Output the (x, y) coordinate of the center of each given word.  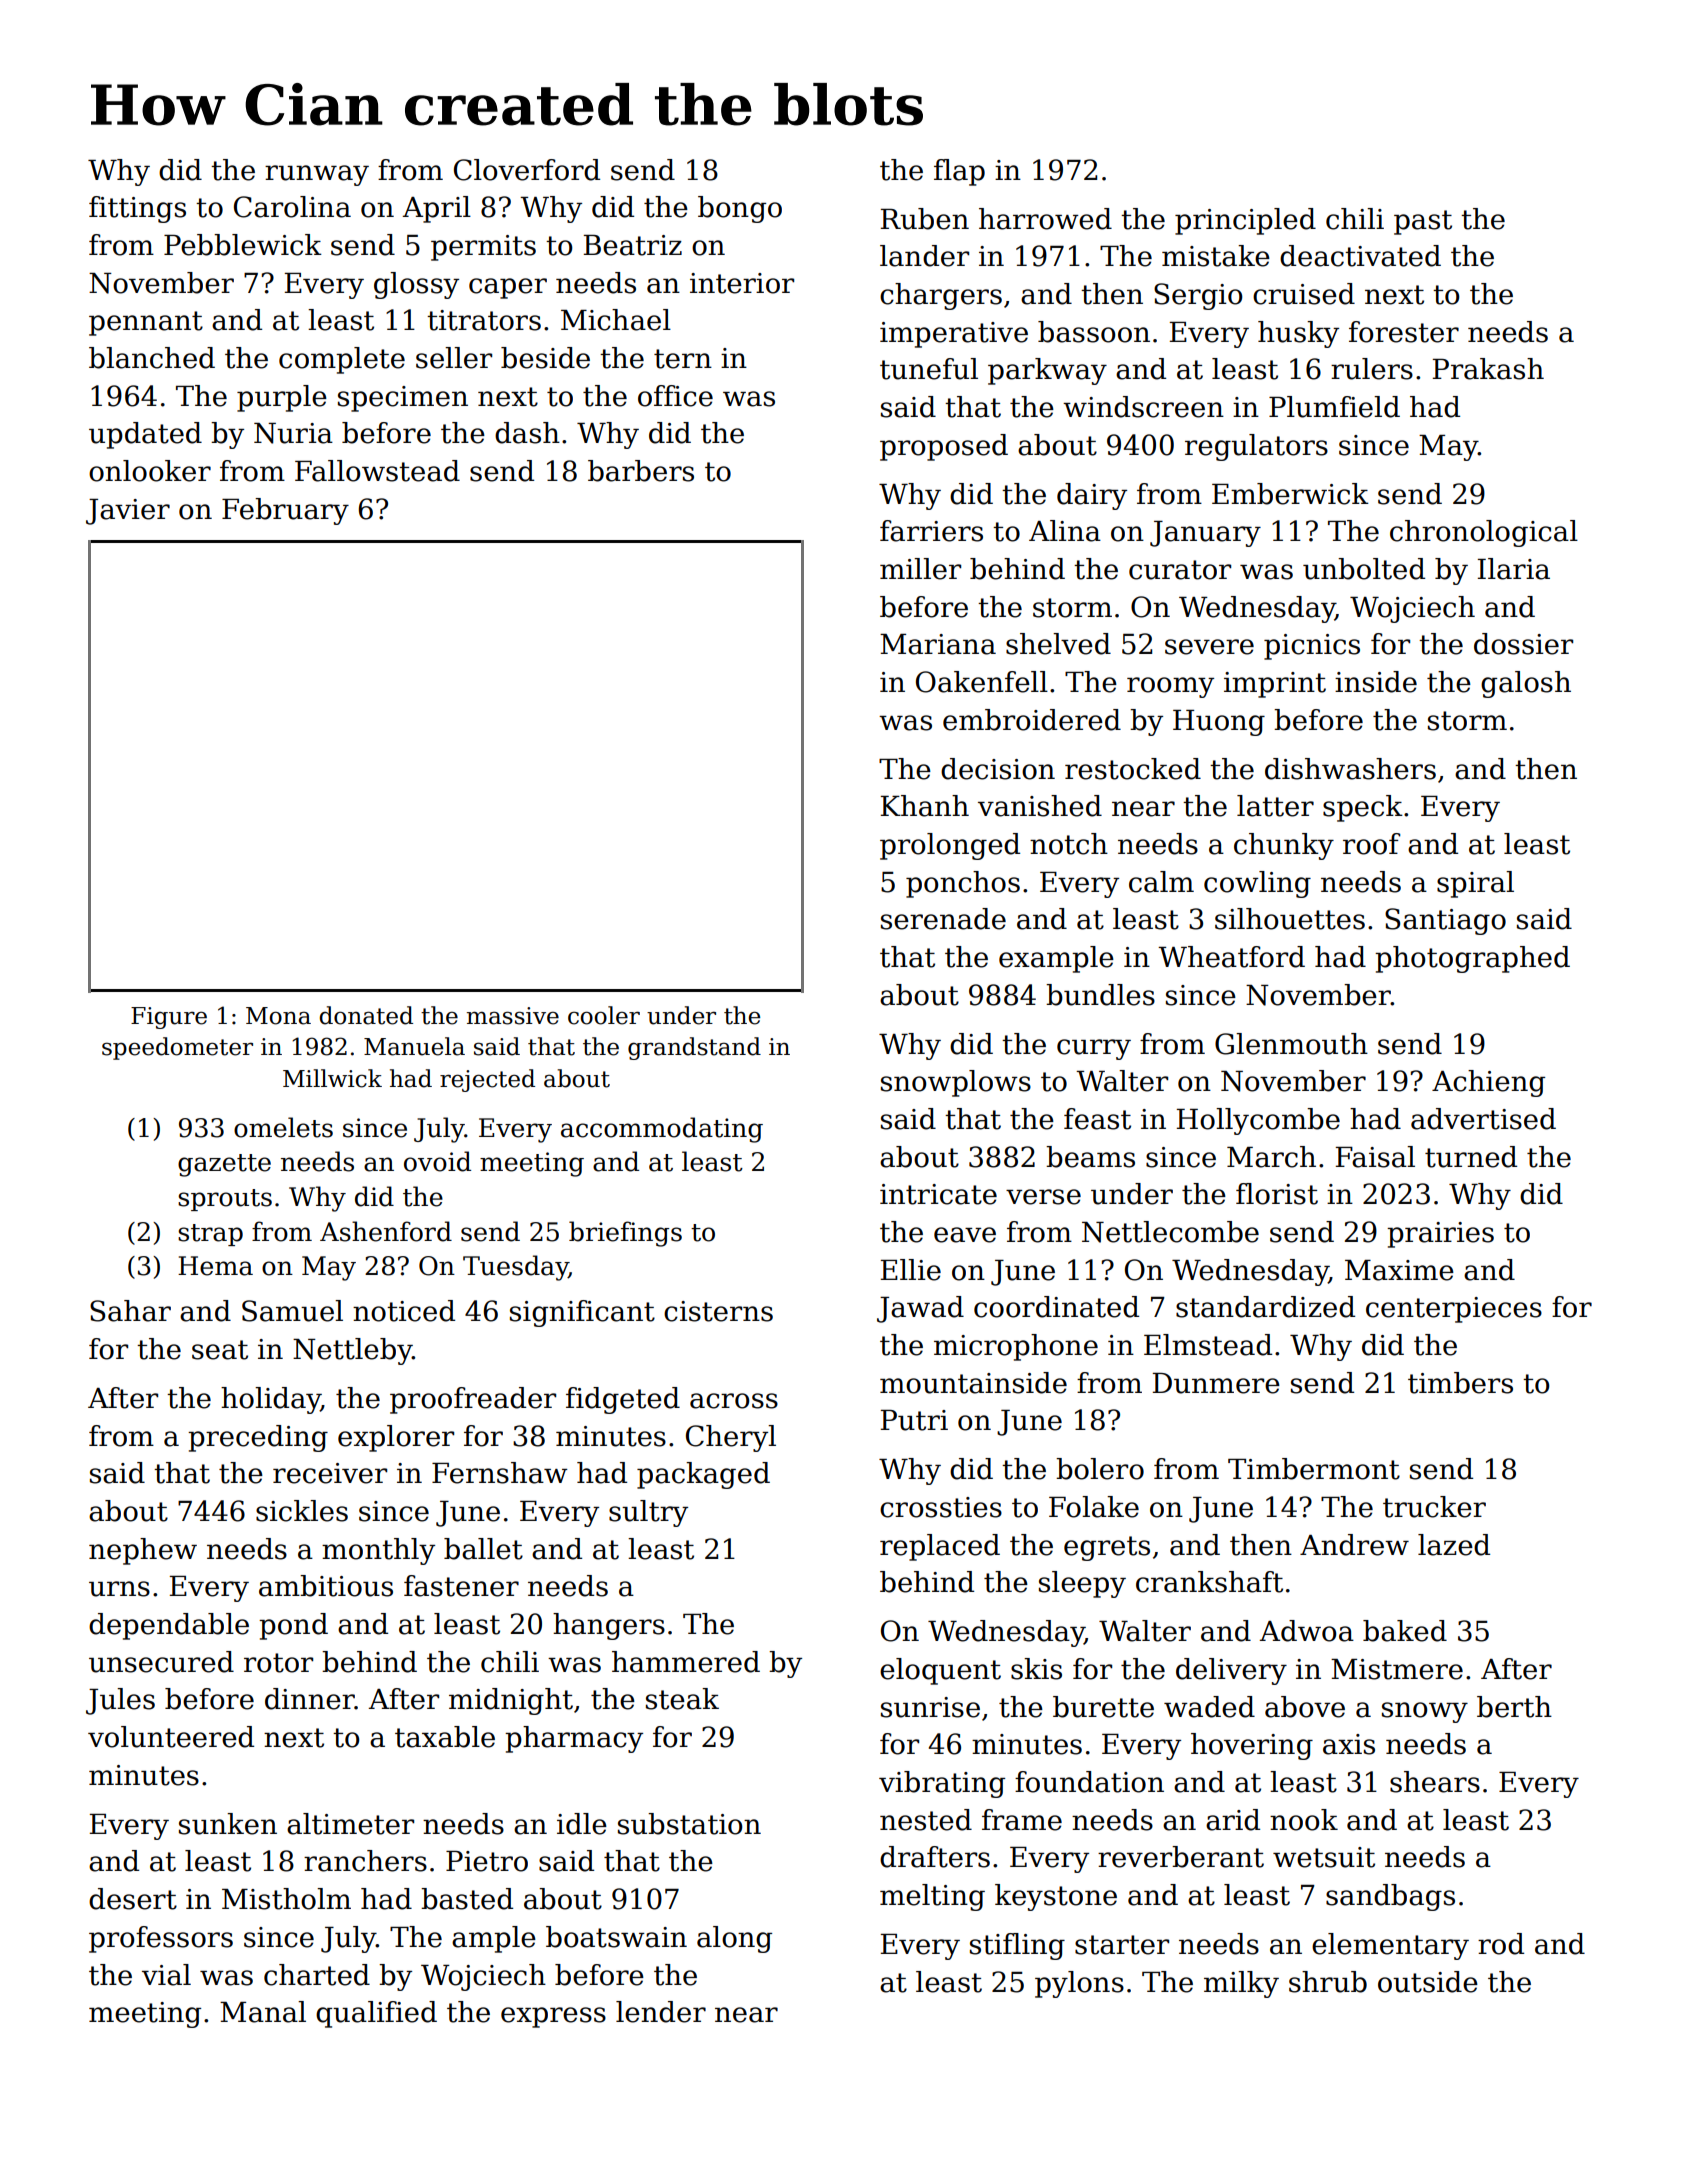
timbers (1460, 1383)
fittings (137, 209)
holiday (271, 1400)
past (1423, 222)
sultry (648, 1513)
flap (959, 172)
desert (133, 1899)
